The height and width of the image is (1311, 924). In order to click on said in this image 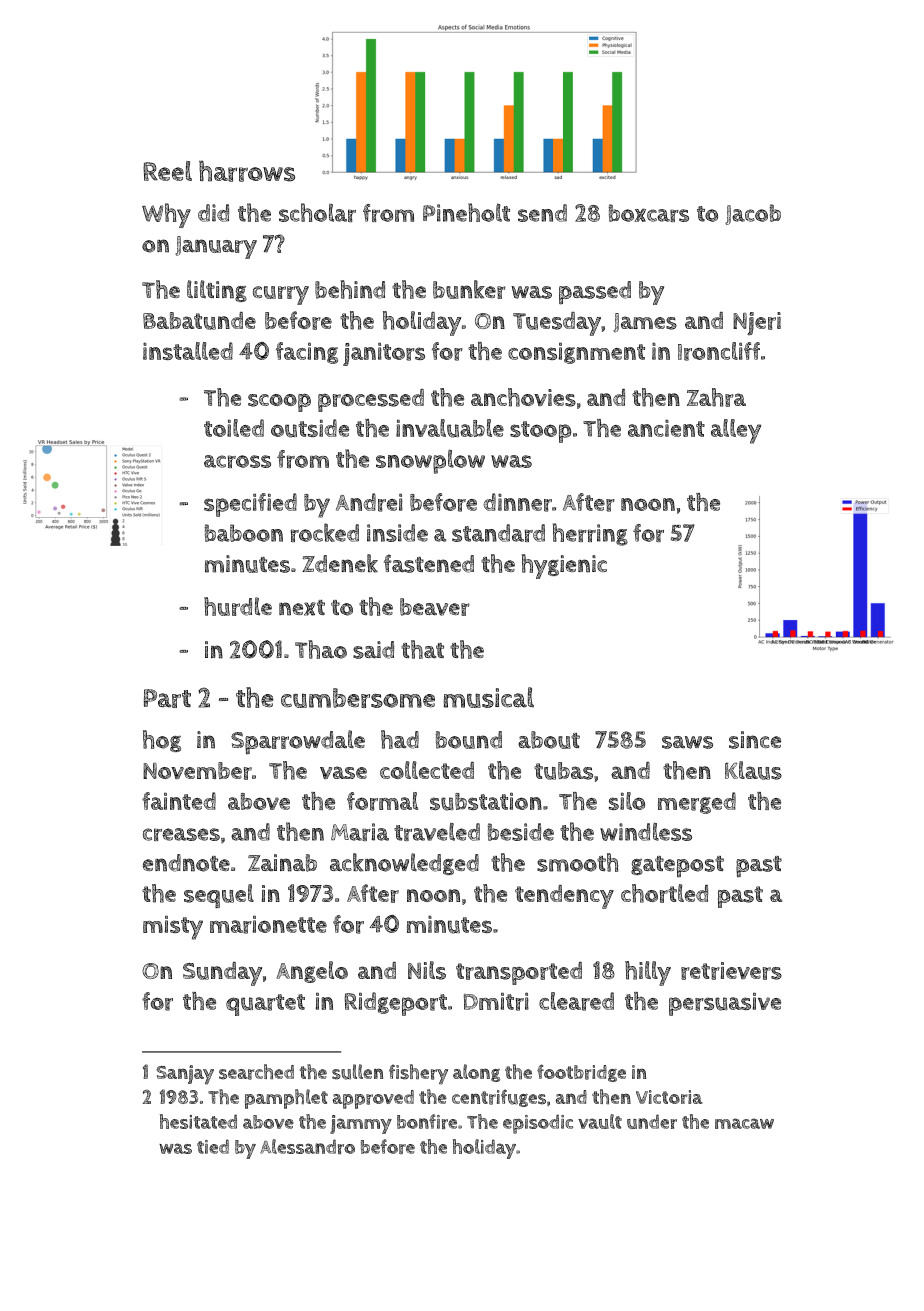, I will do `click(373, 650)`.
